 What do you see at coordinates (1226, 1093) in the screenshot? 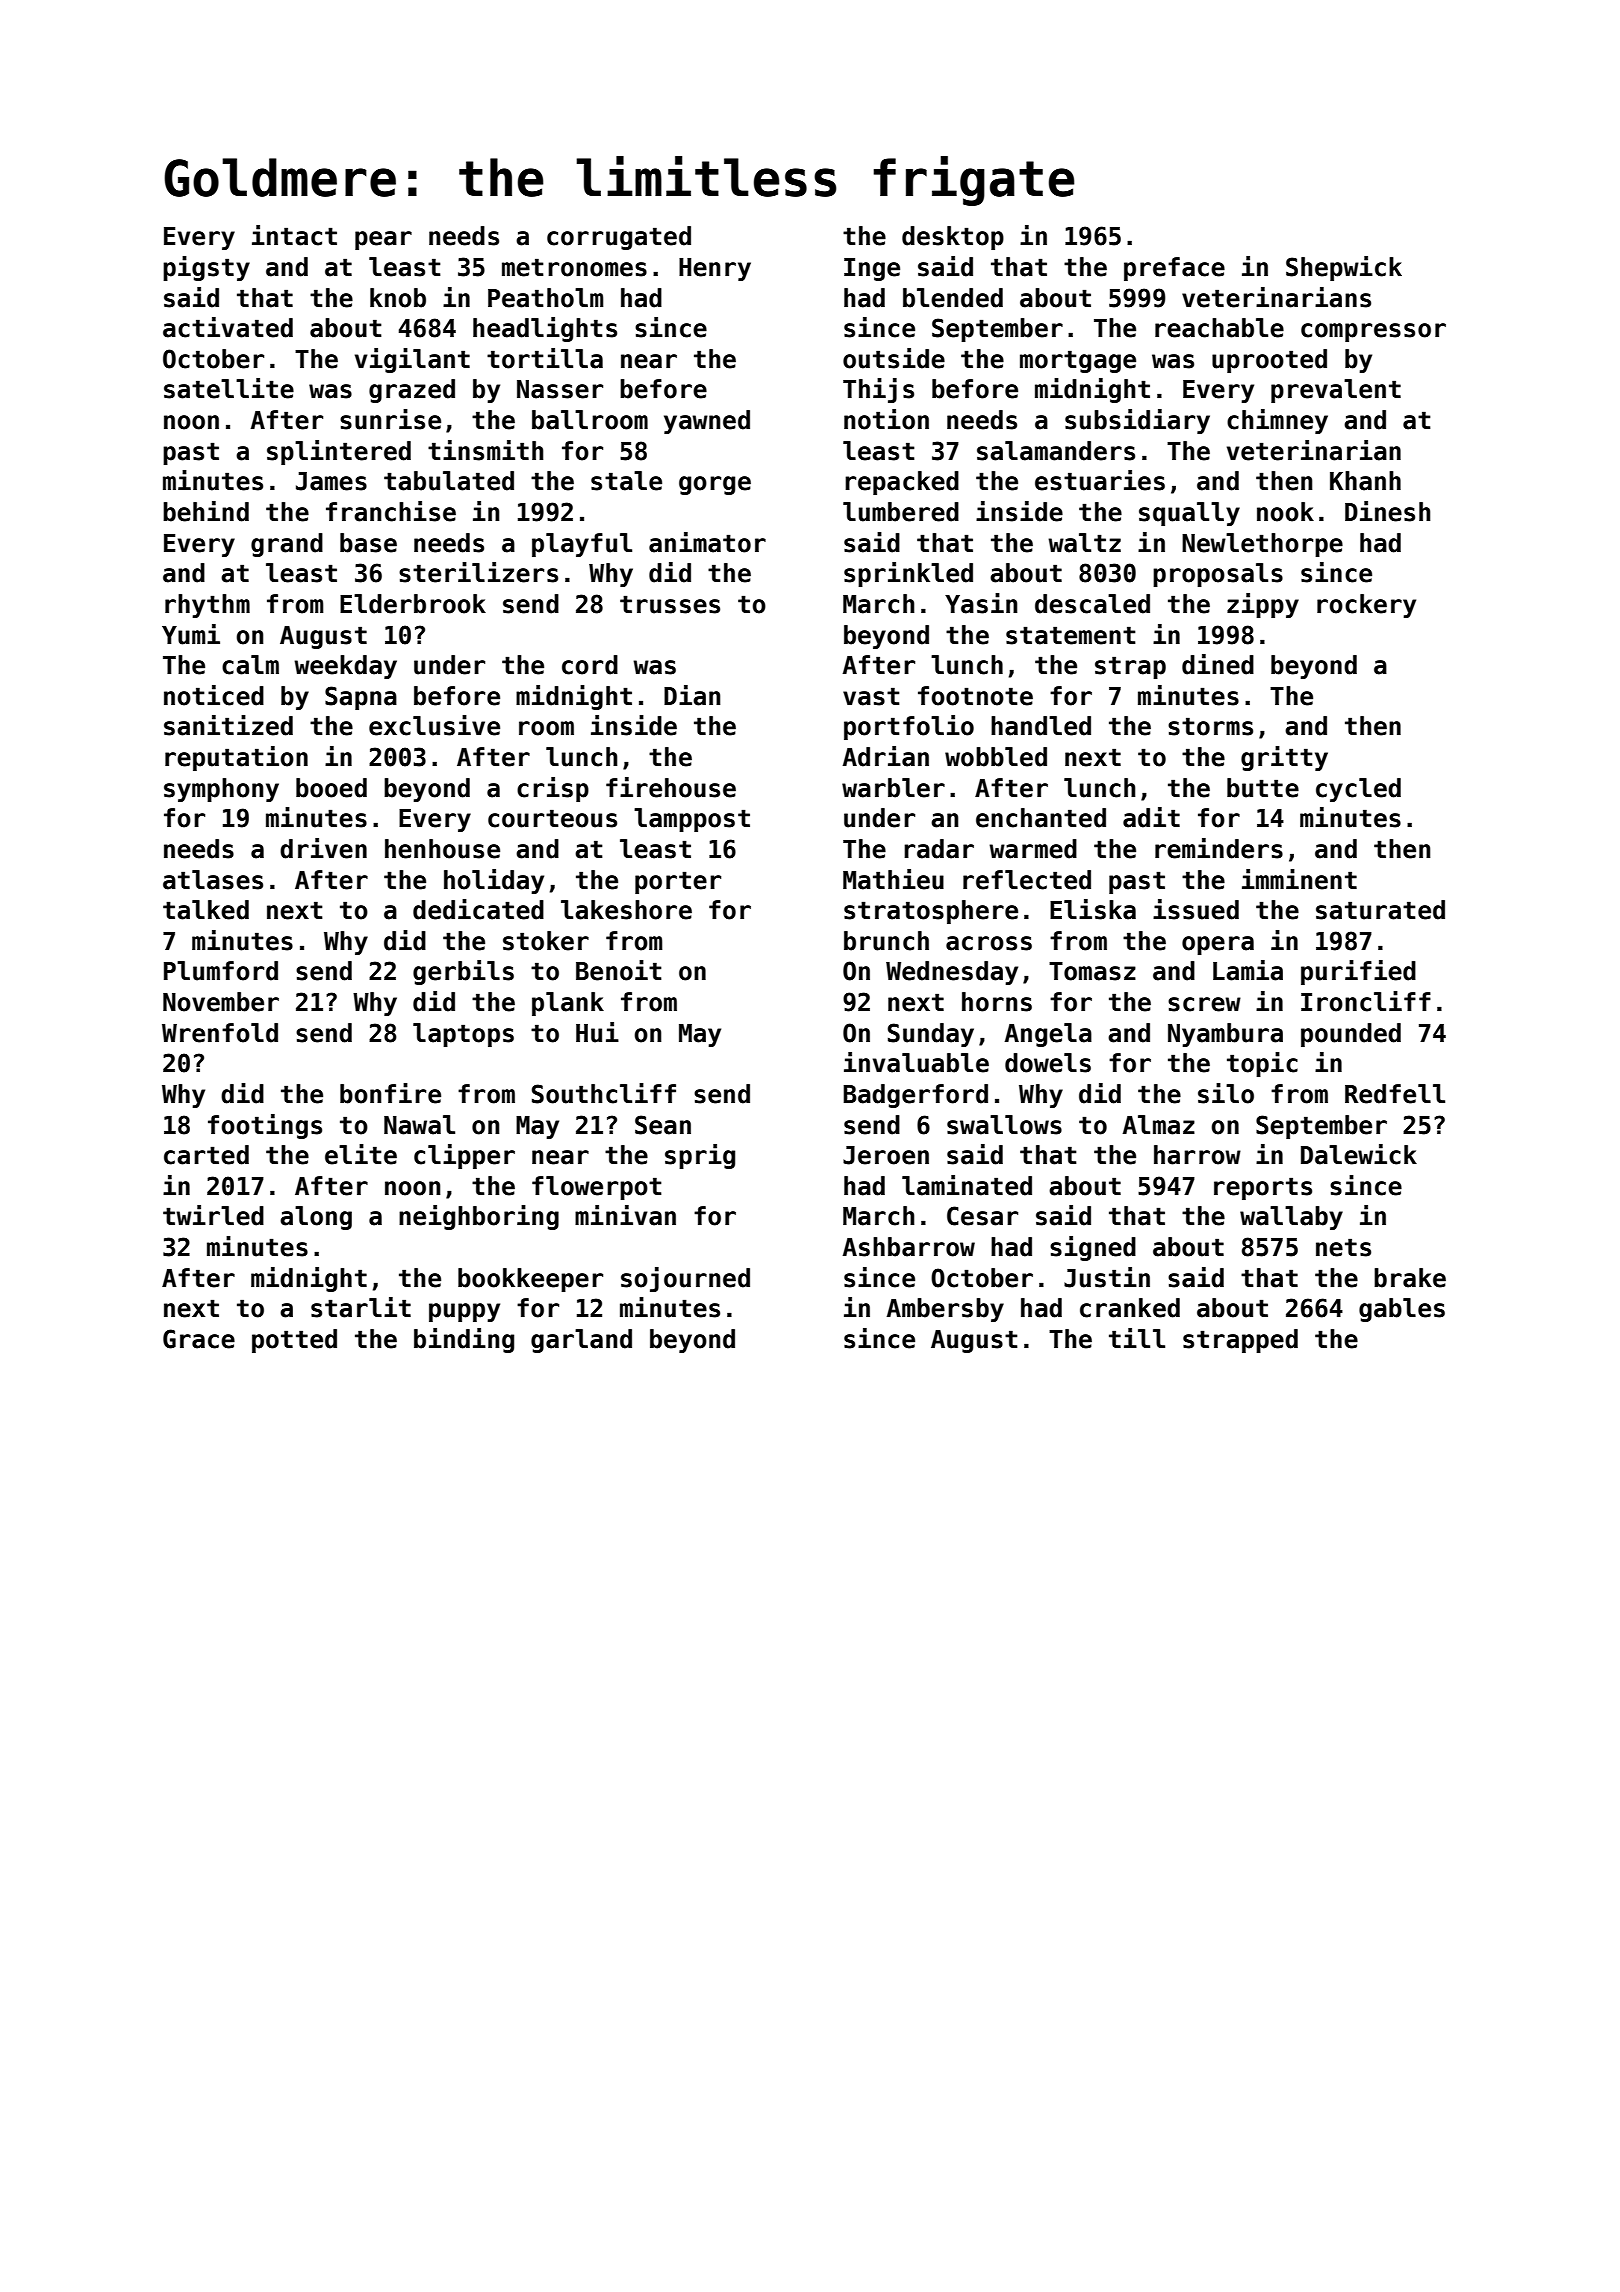
I see `silo` at bounding box center [1226, 1093].
